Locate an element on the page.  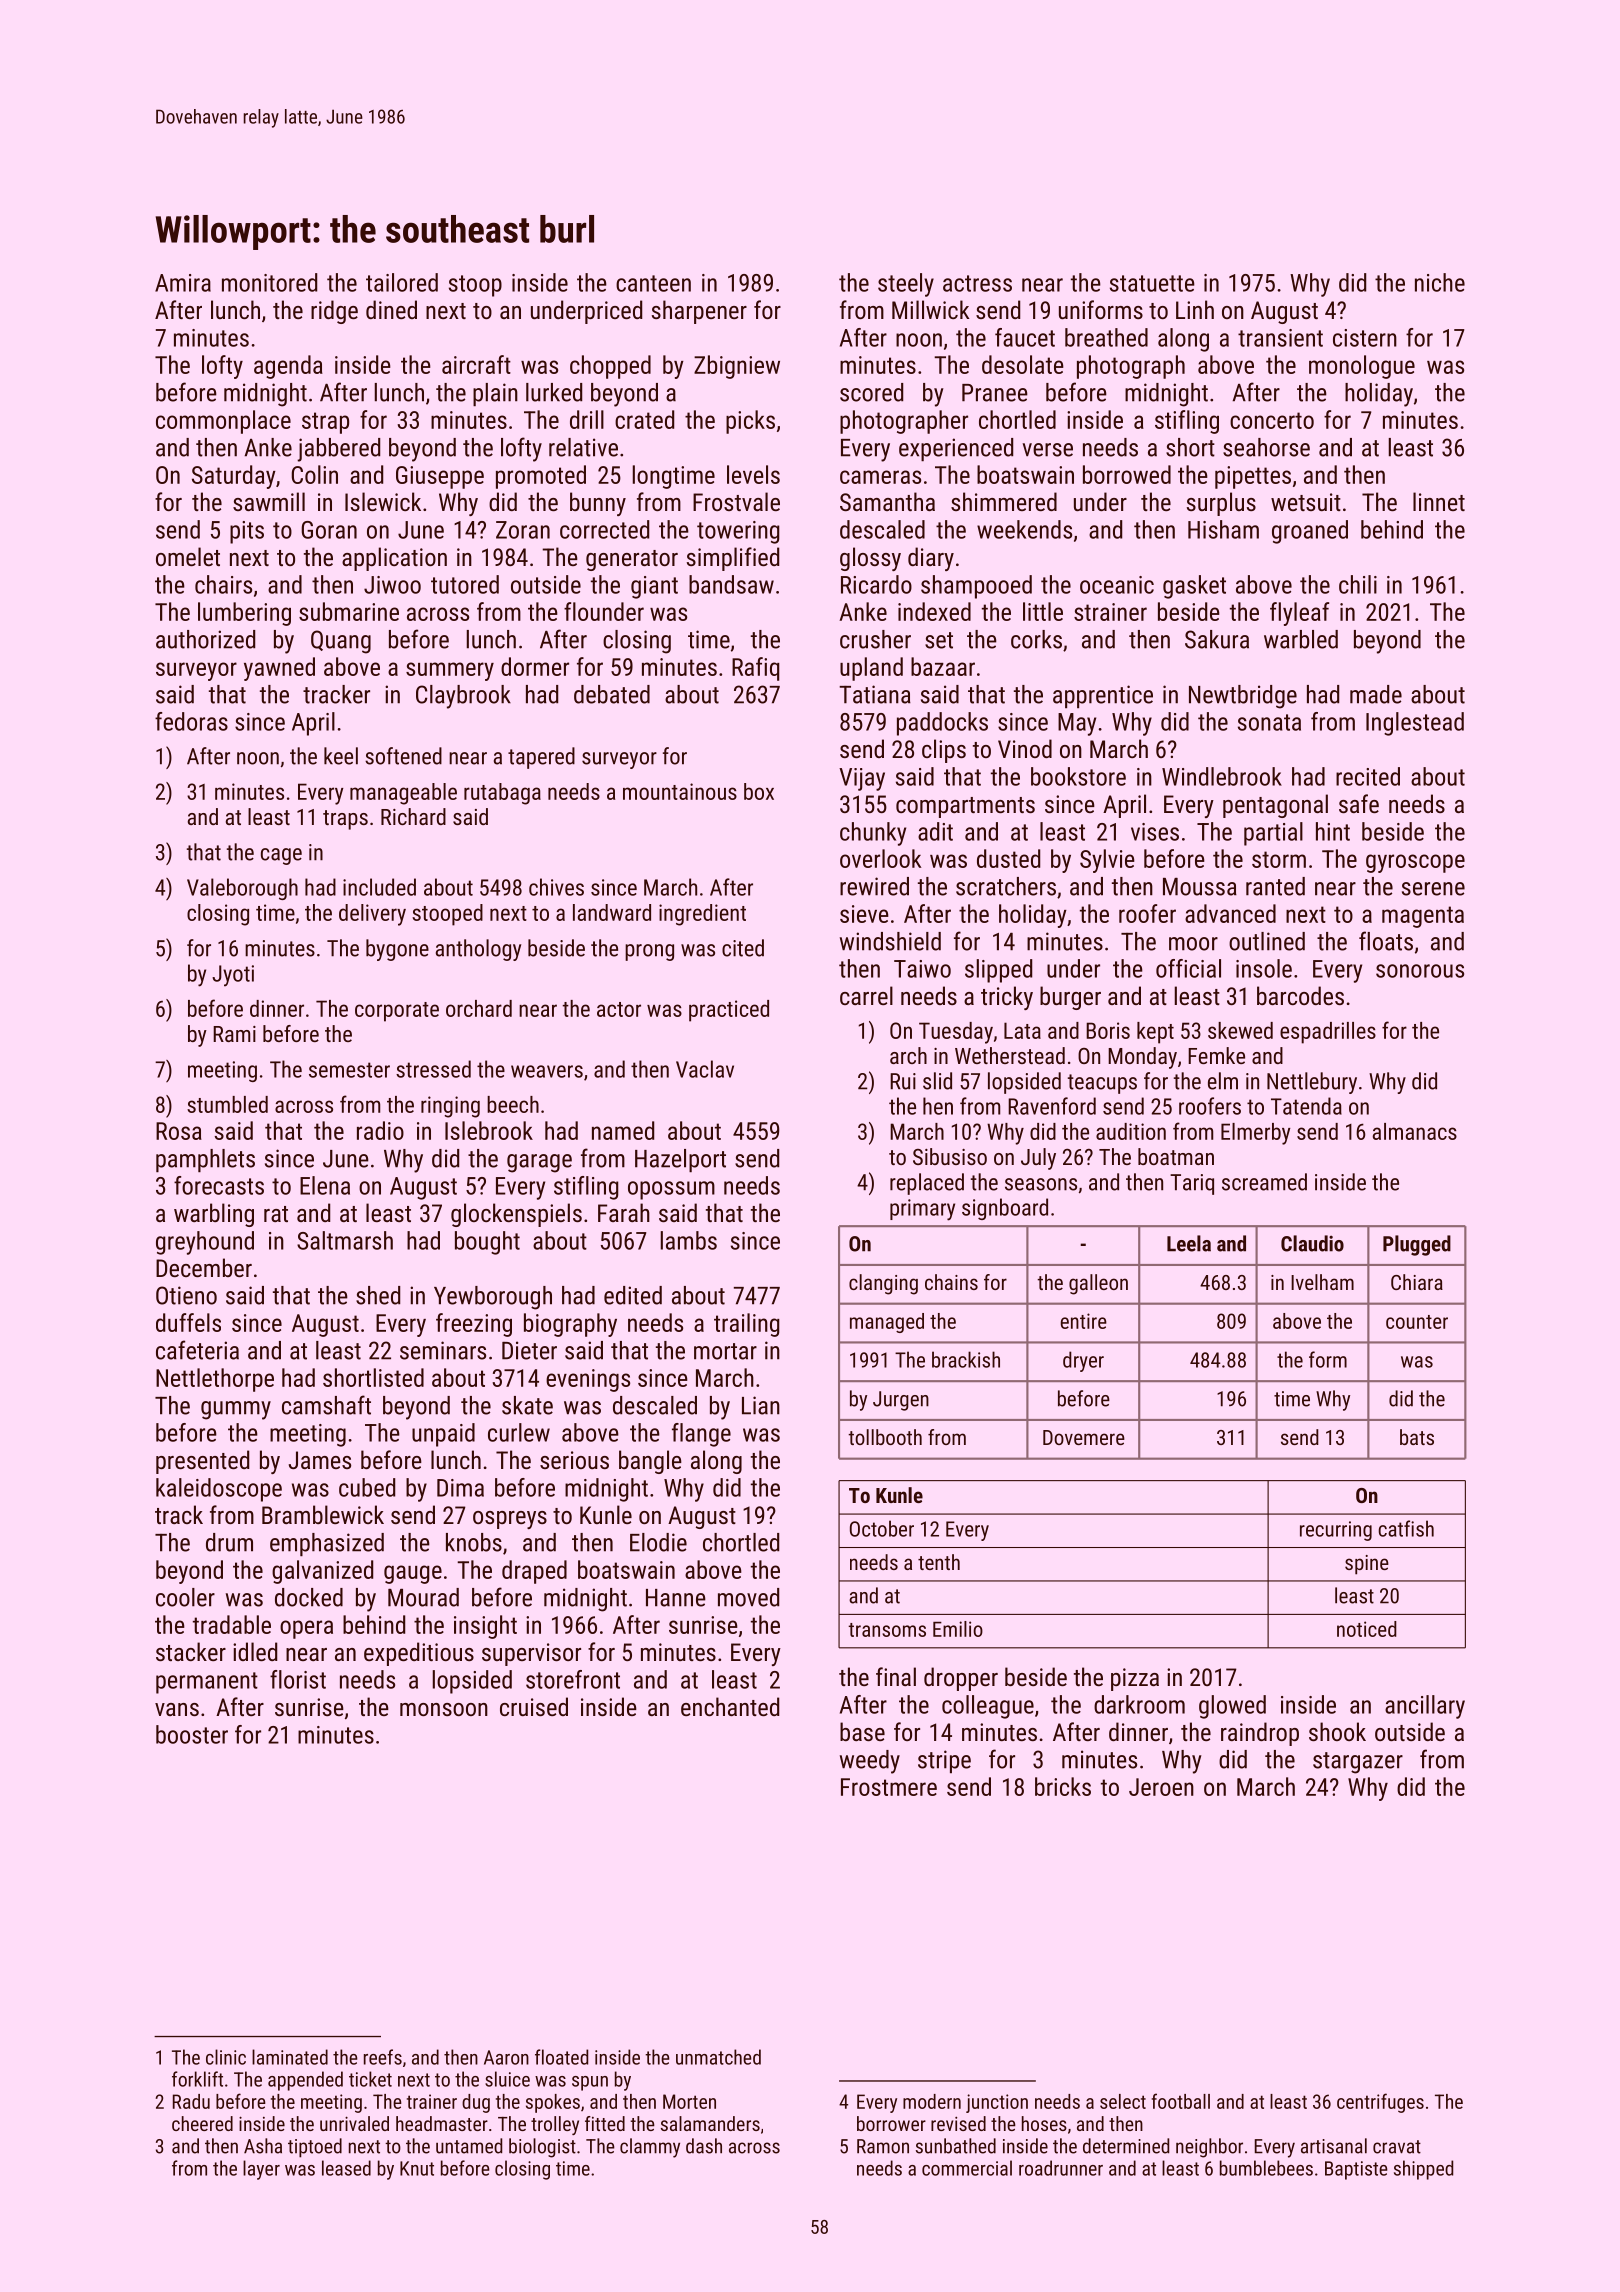
junction is located at coordinates (997, 2103).
